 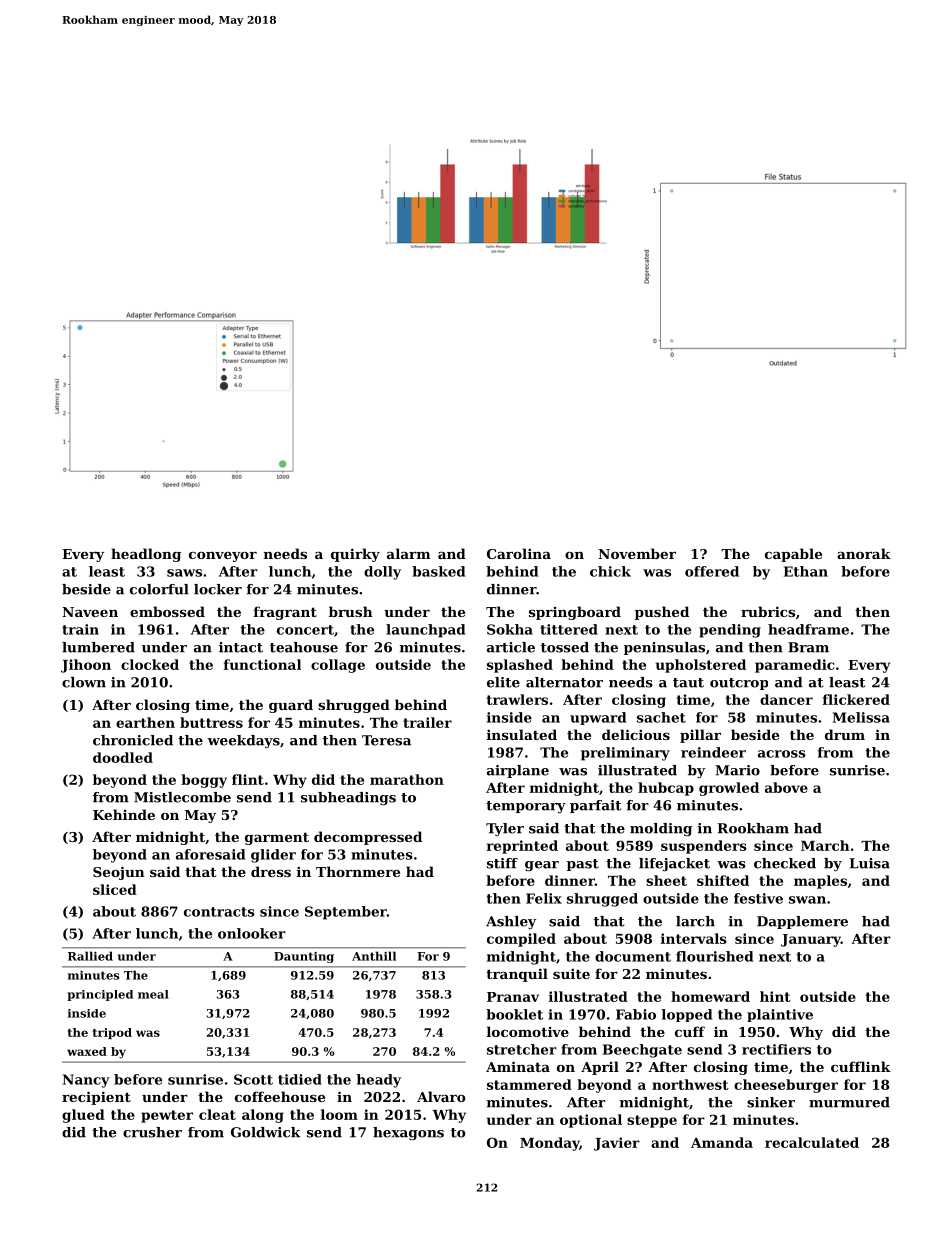 What do you see at coordinates (96, 1098) in the screenshot?
I see `recipient` at bounding box center [96, 1098].
